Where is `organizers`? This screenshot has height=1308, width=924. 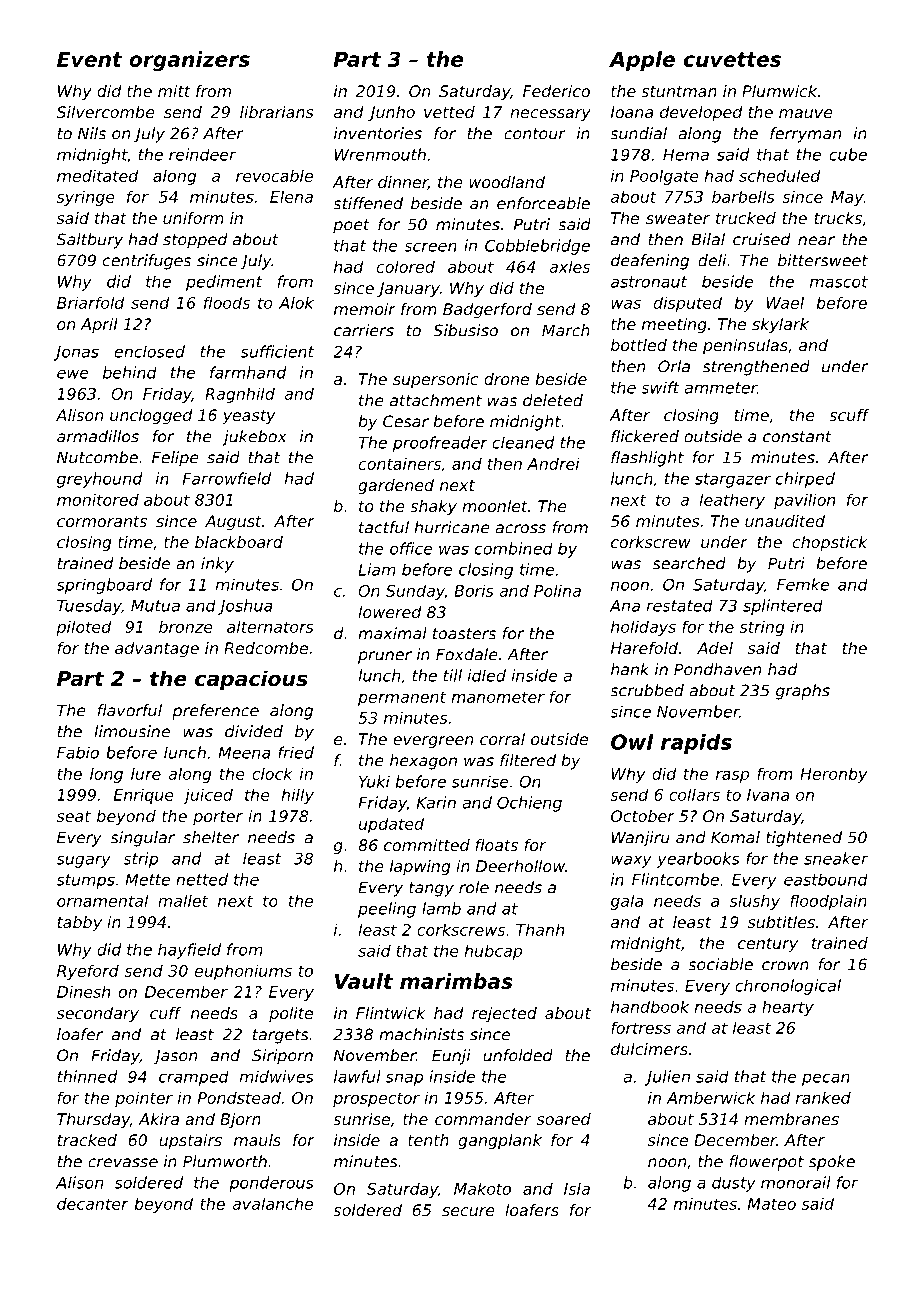
organizers is located at coordinates (189, 61).
